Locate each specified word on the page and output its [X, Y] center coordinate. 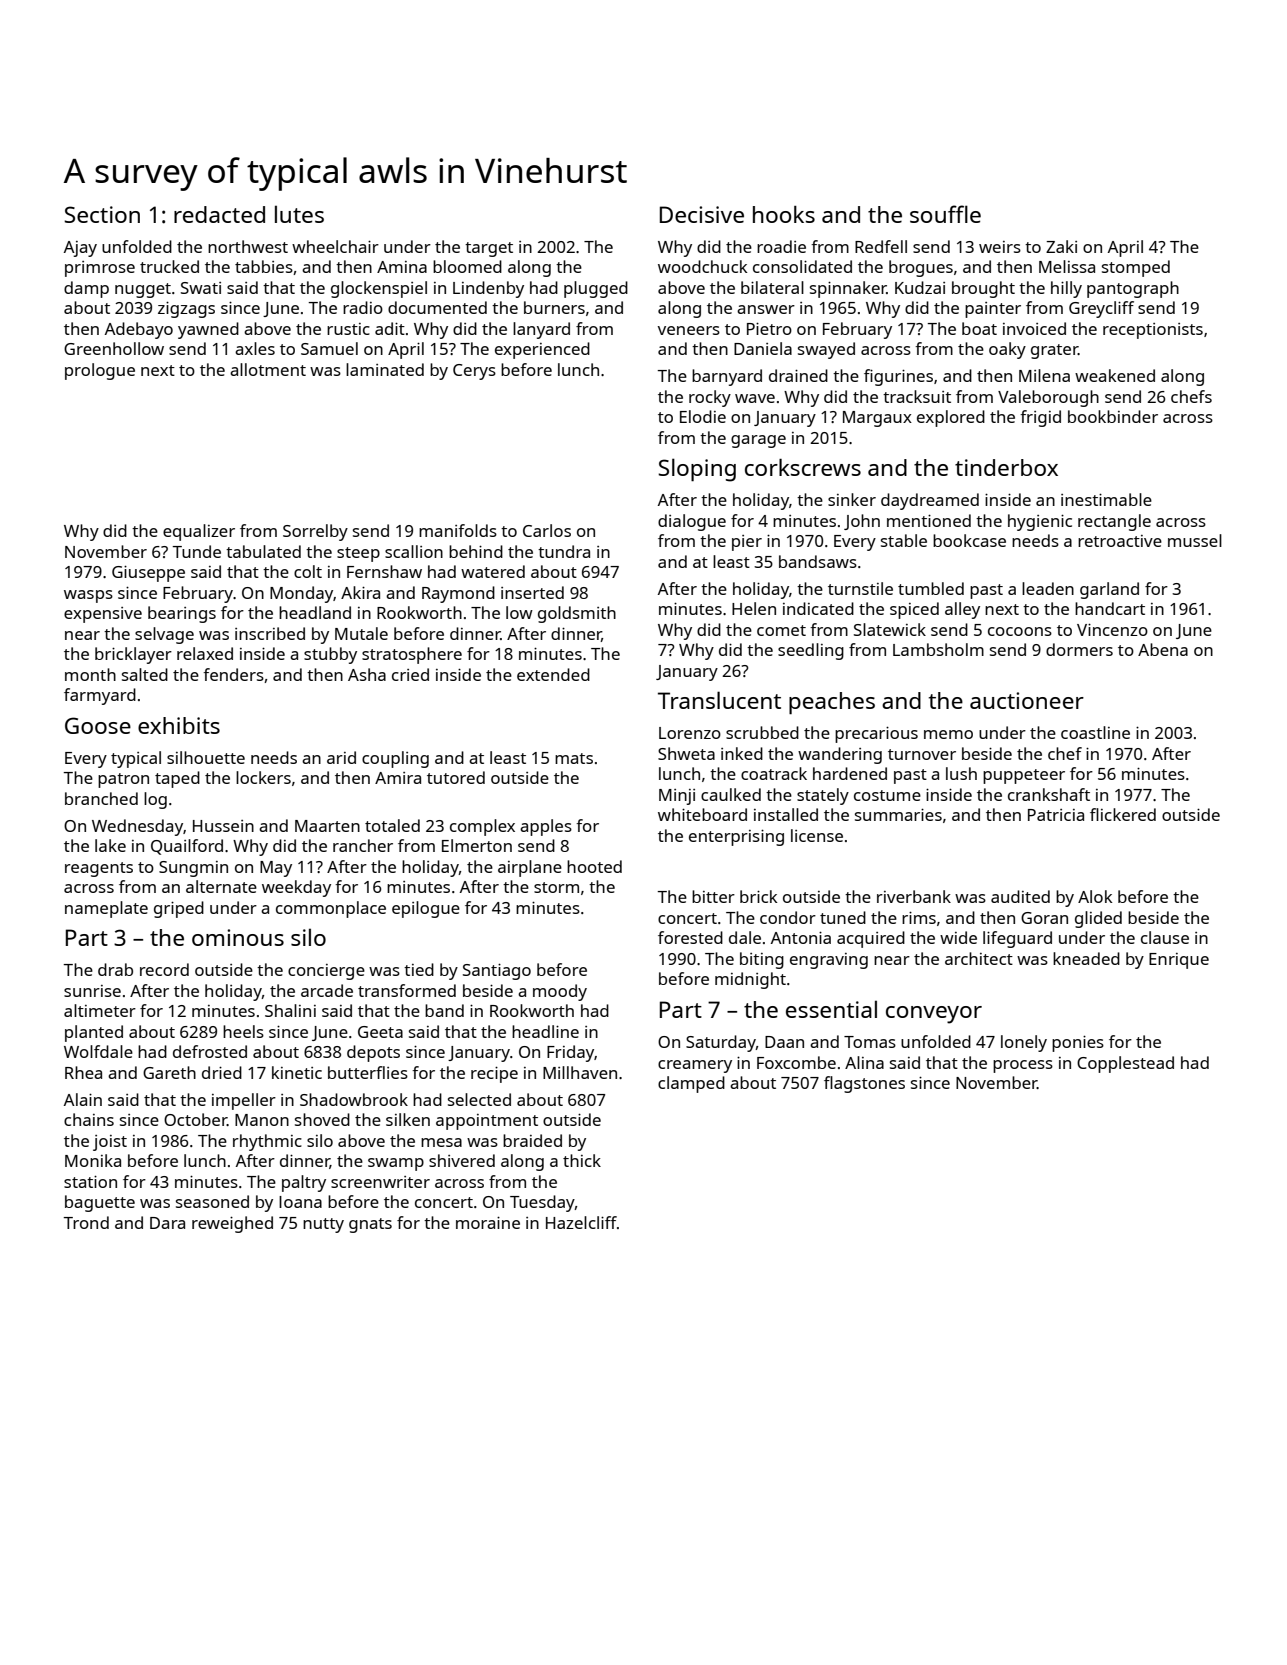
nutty [323, 1225]
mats [574, 758]
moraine [488, 1222]
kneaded [1086, 958]
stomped [1136, 268]
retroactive [1120, 541]
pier [747, 543]
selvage [164, 635]
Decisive [702, 214]
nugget [143, 290]
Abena [1163, 649]
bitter [713, 896]
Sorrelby [315, 532]
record [164, 969]
